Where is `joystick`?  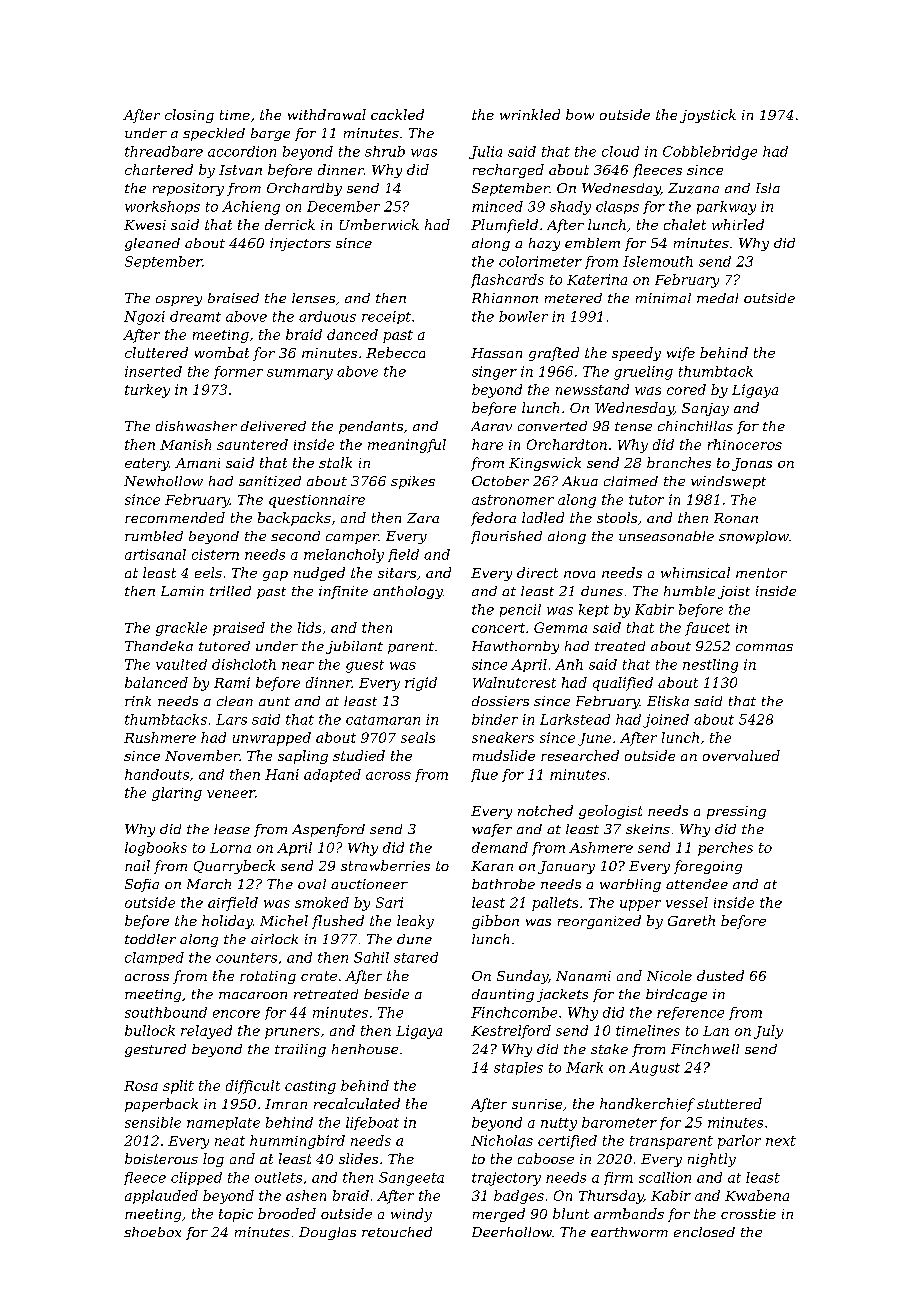
joystick is located at coordinates (708, 116).
